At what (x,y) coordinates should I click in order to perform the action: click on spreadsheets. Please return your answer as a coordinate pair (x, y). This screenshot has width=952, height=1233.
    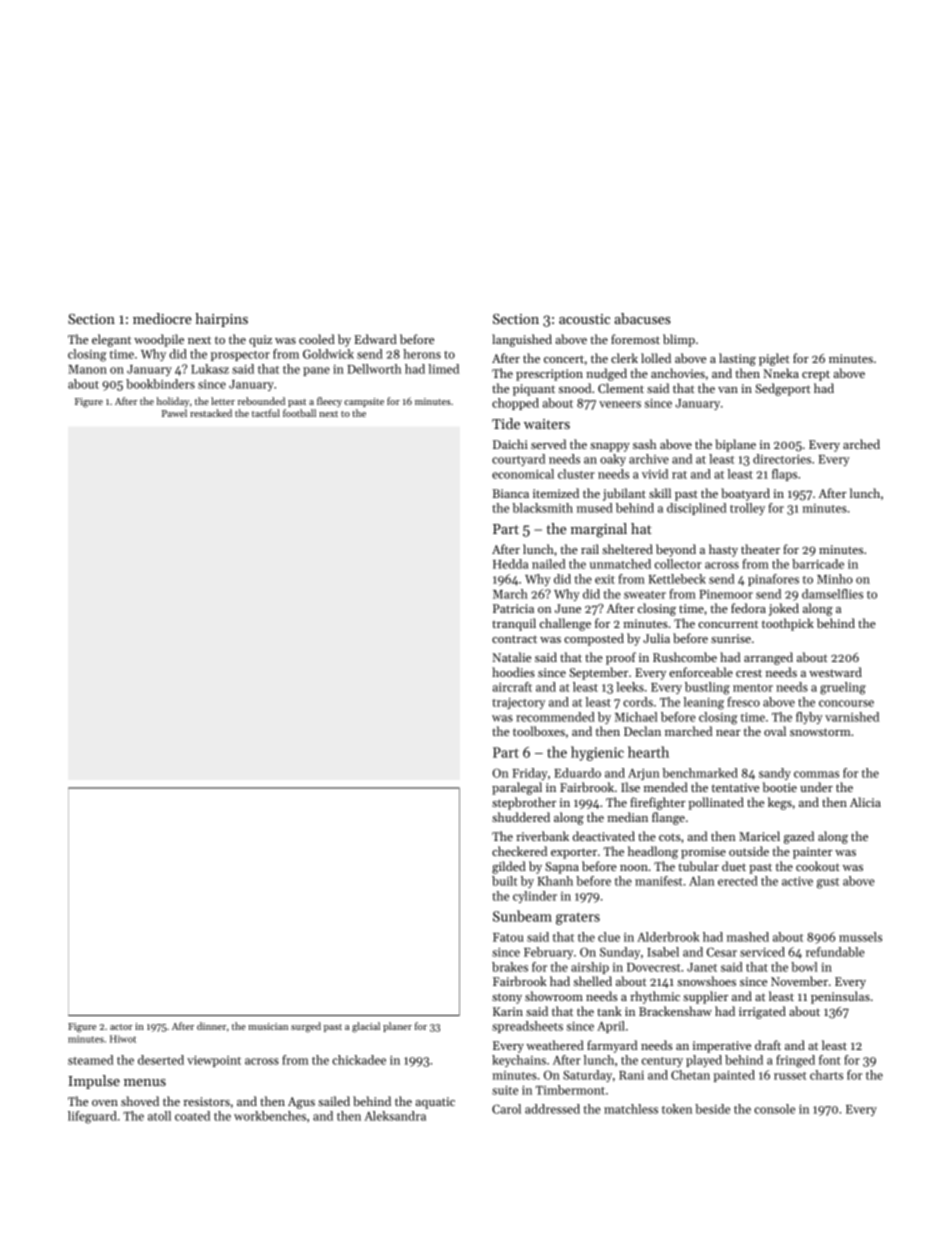
    Looking at the image, I should click on (527, 1027).
